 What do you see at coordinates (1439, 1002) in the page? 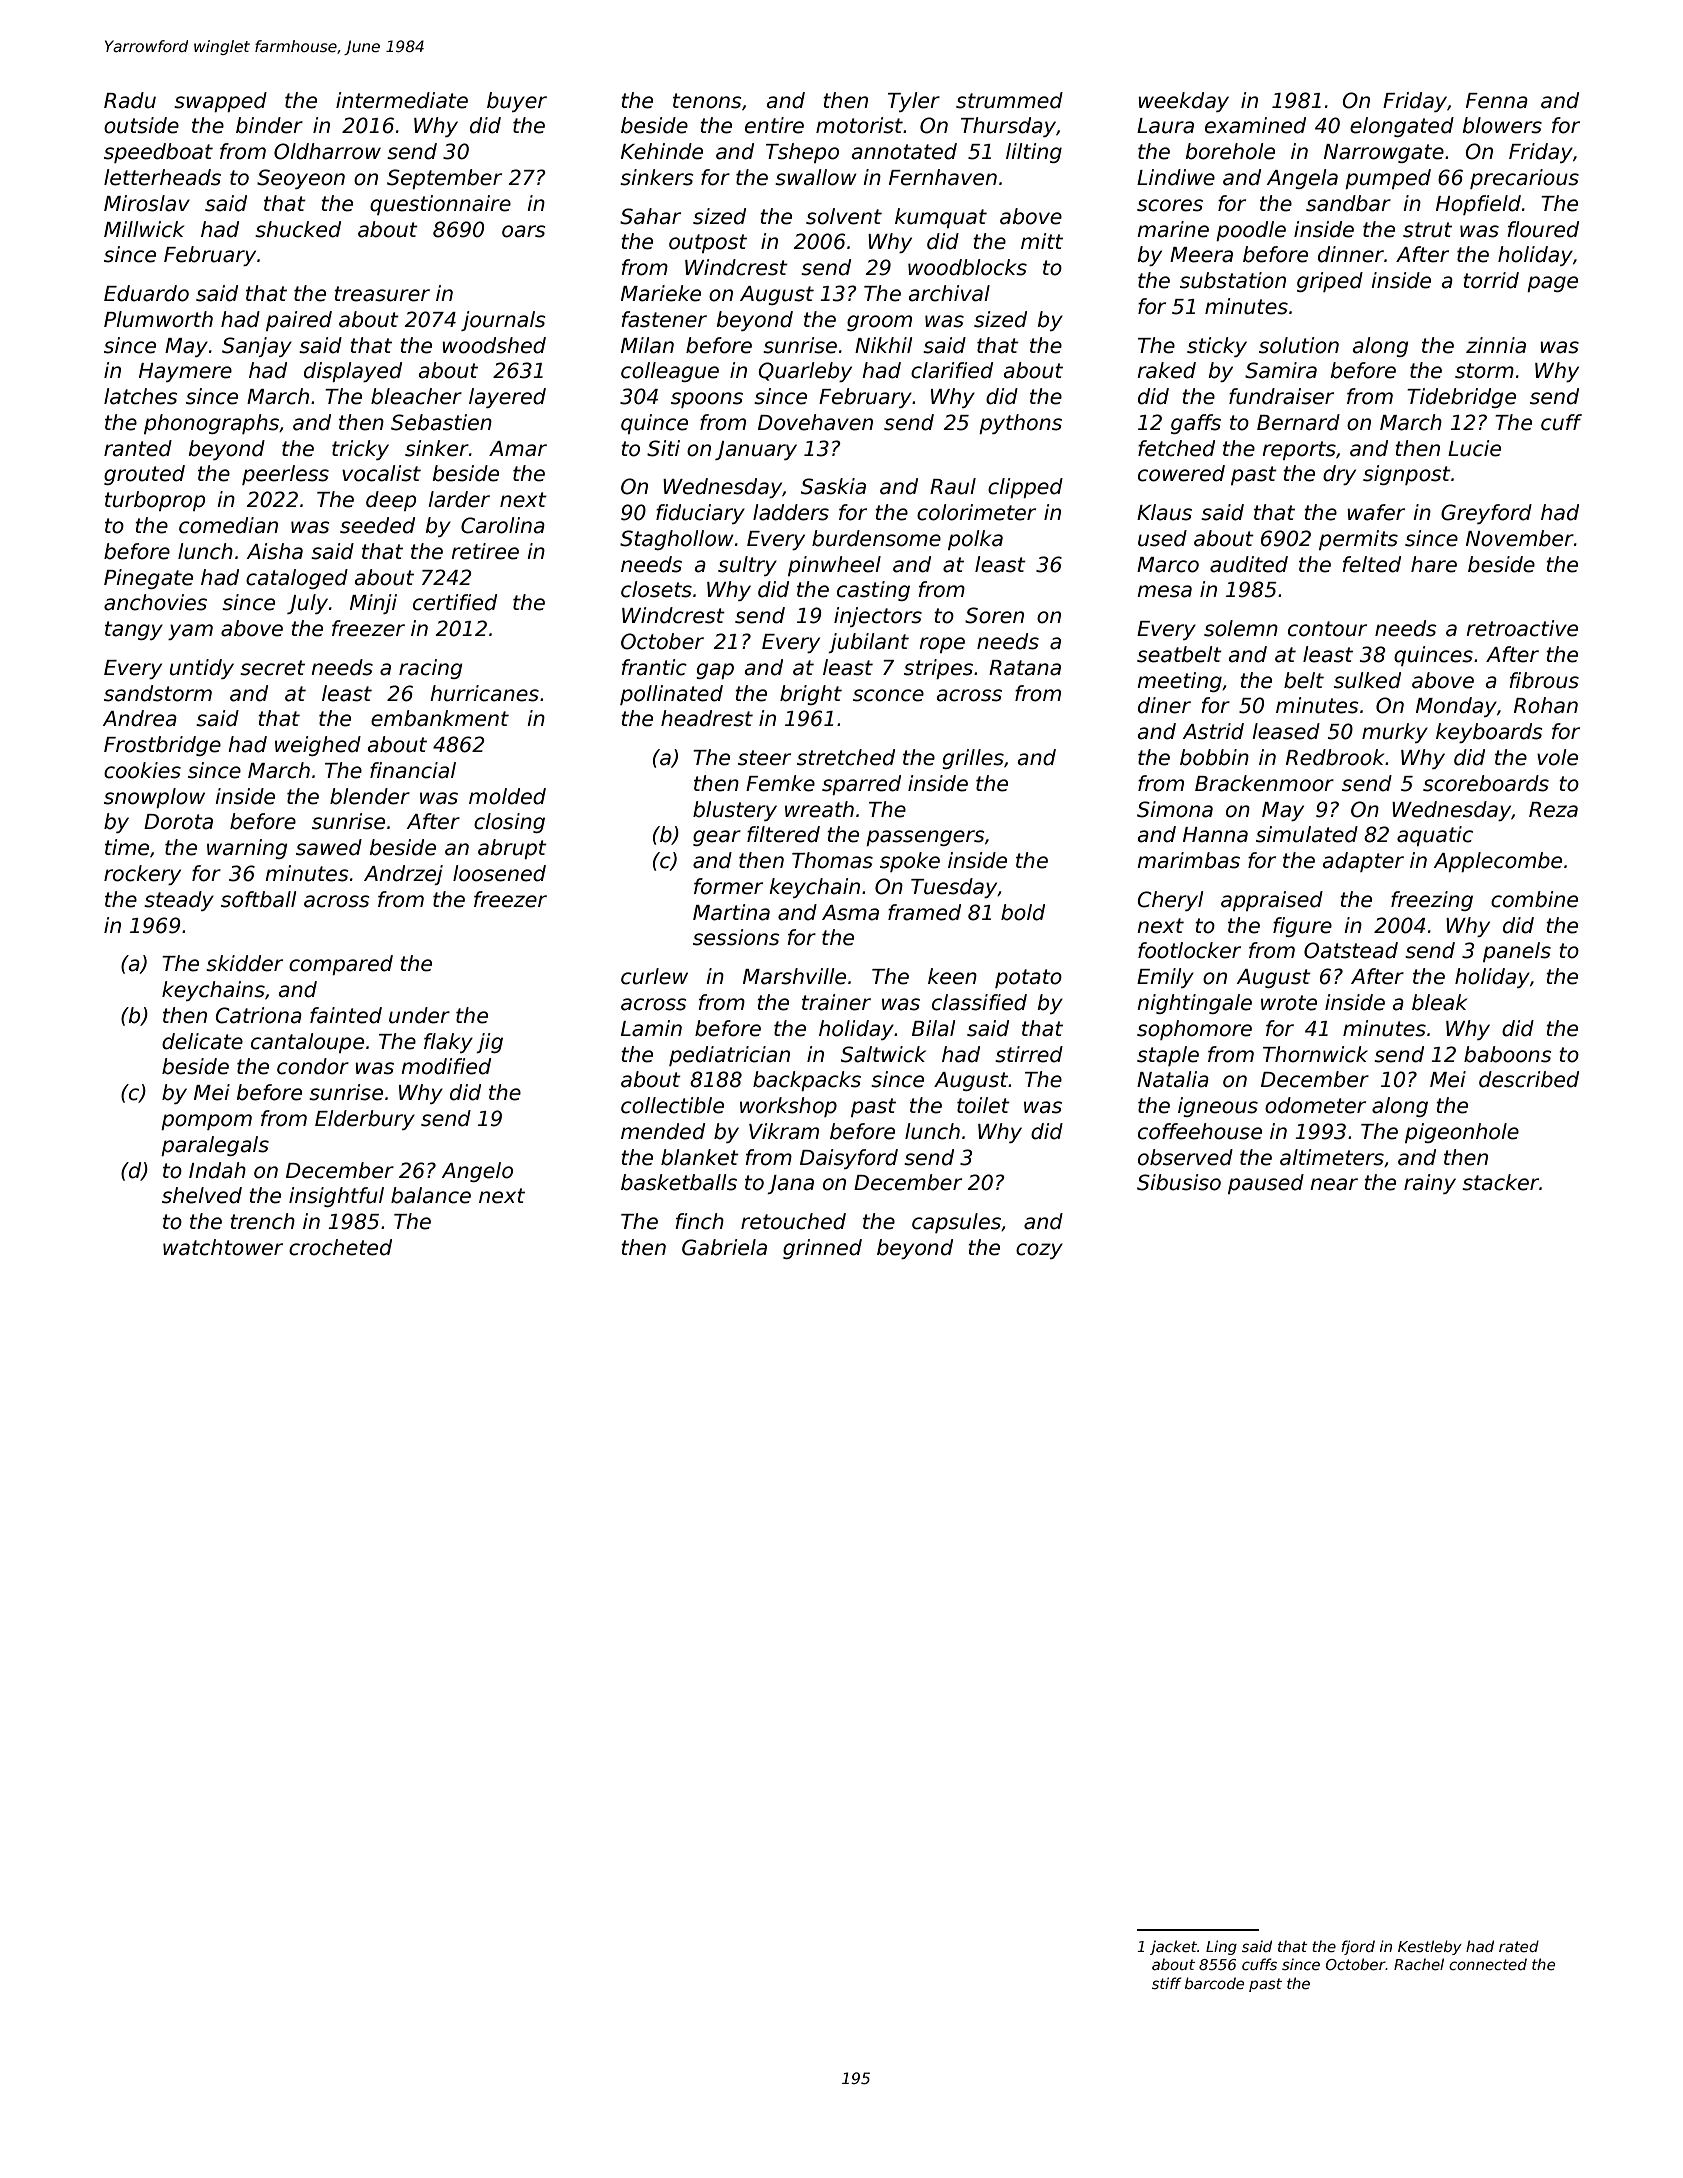
I see `bleak` at bounding box center [1439, 1002].
